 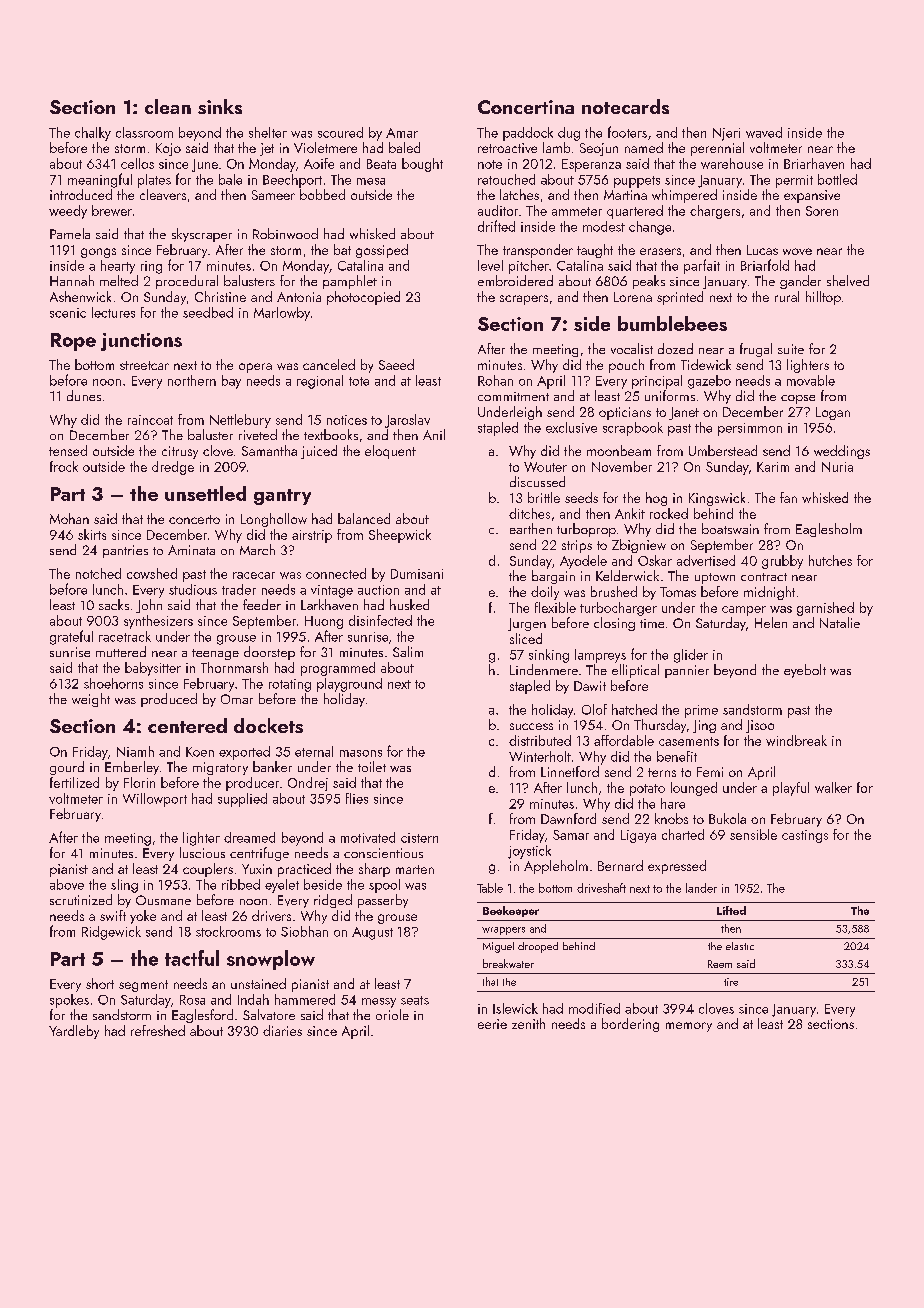 What do you see at coordinates (125, 636) in the document?
I see `racetrack` at bounding box center [125, 636].
